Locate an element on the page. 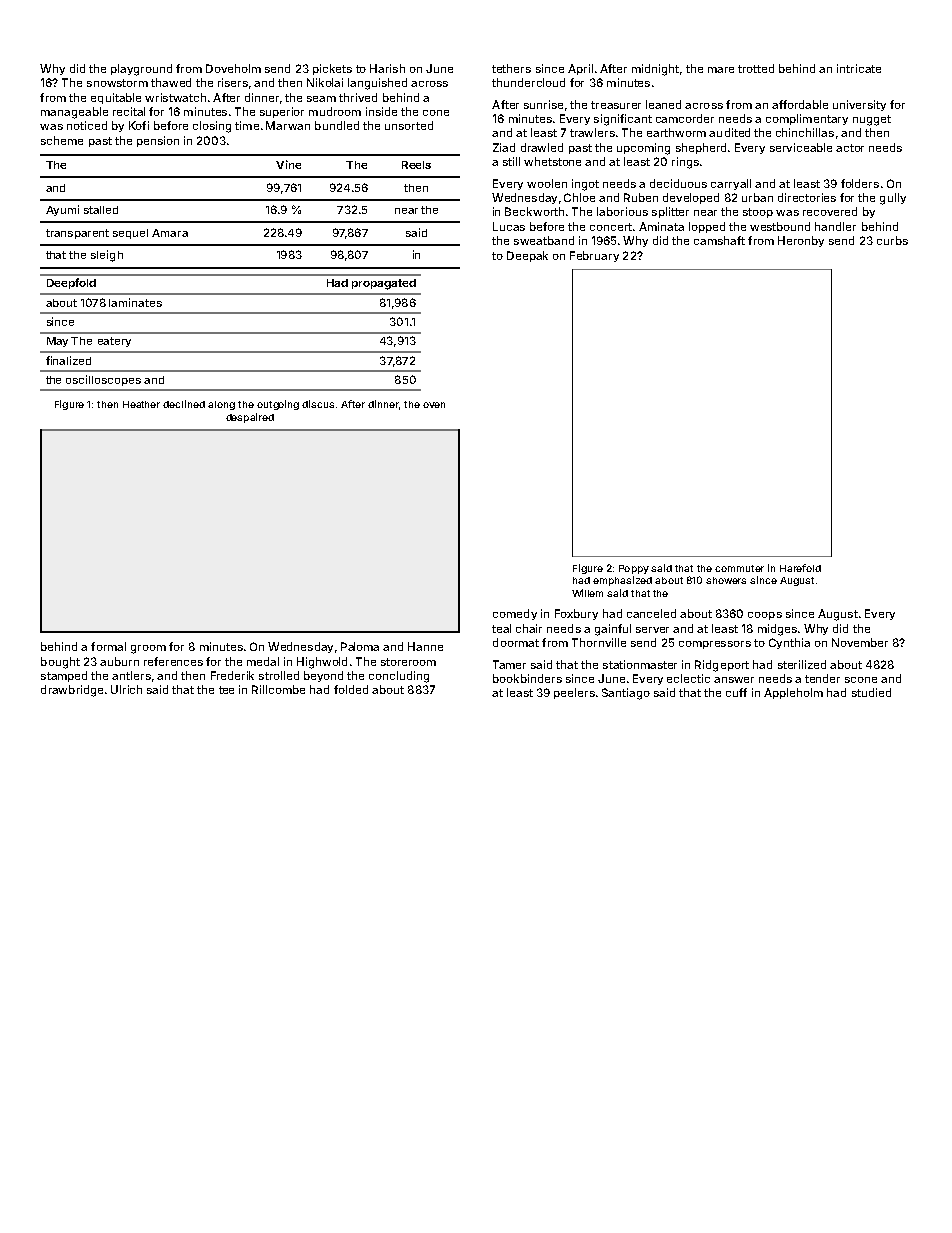 The height and width of the image is (1233, 952). oven is located at coordinates (434, 405).
